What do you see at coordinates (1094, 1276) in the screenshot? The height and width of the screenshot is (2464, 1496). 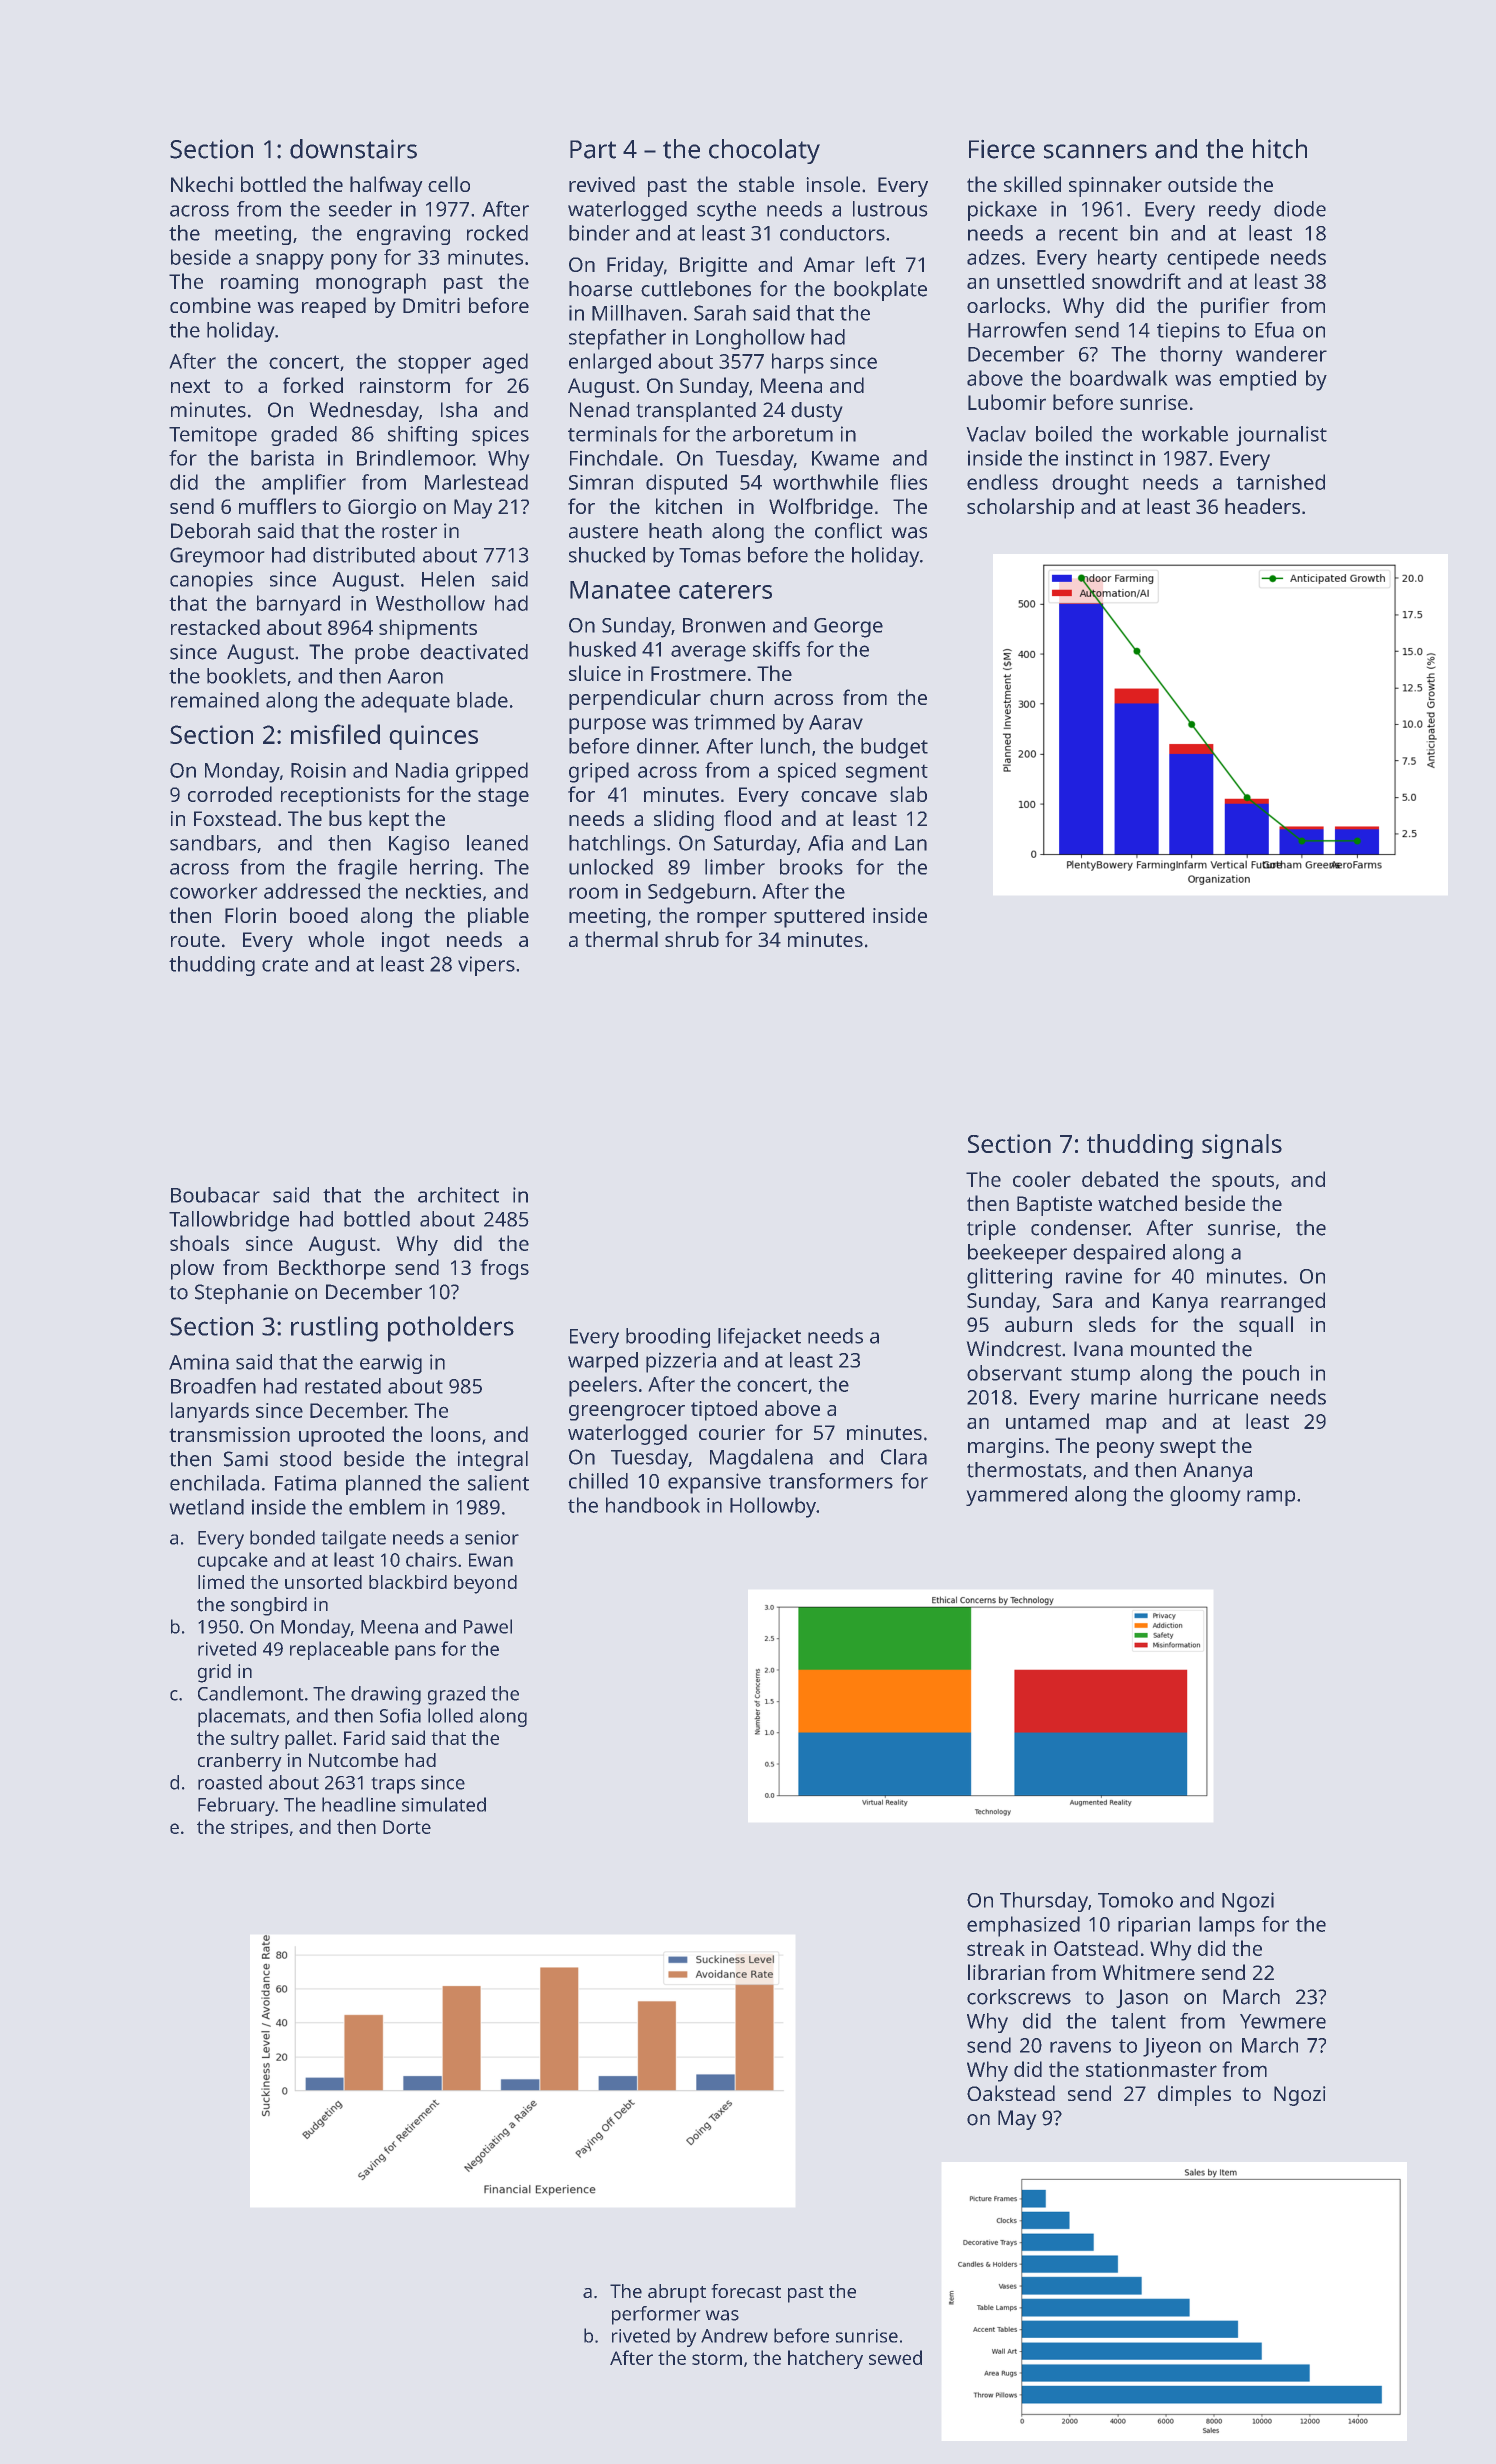 I see `ravine` at bounding box center [1094, 1276].
